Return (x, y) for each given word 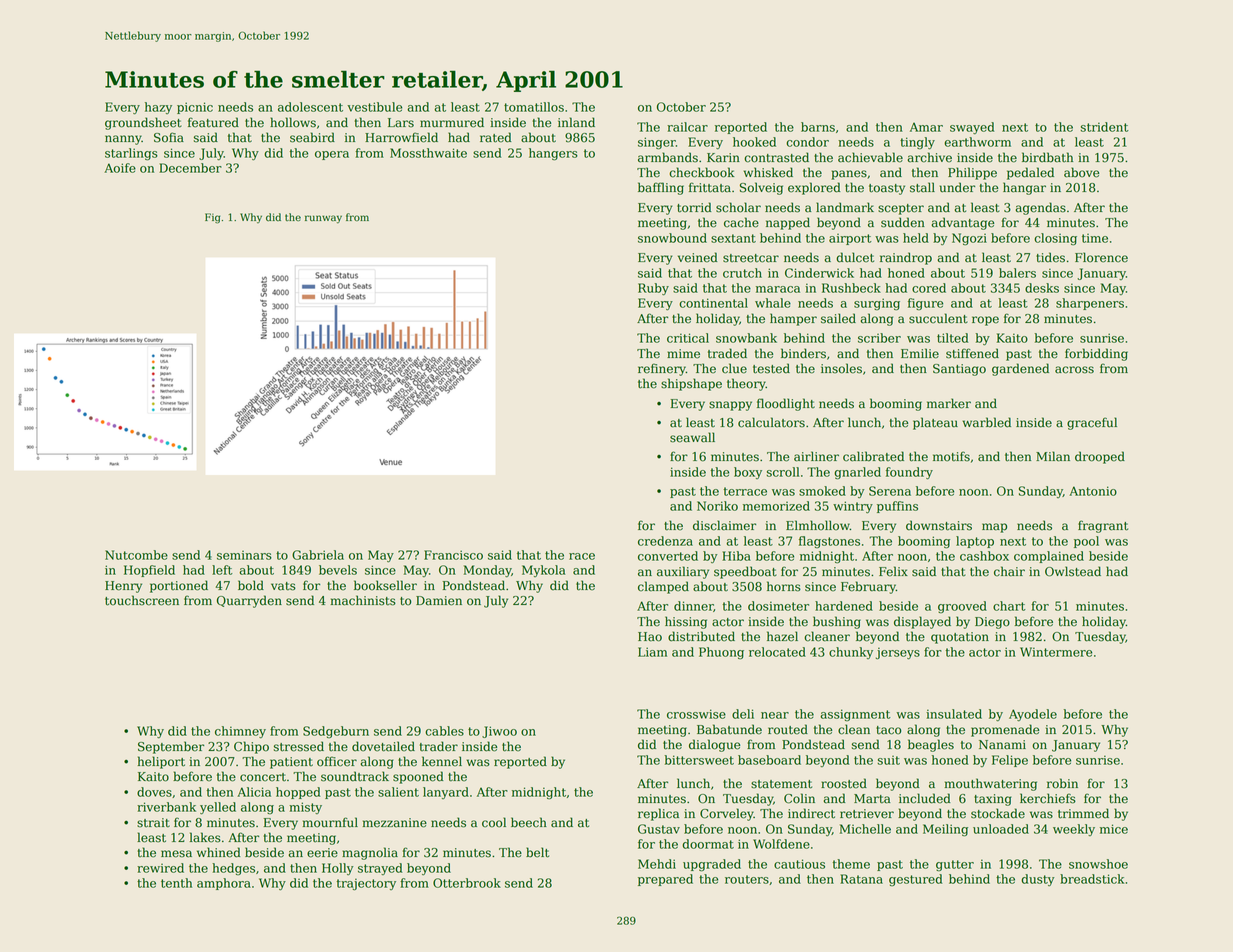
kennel (442, 761)
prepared (665, 880)
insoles (841, 368)
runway (323, 219)
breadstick (1092, 879)
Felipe (1010, 761)
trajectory (366, 885)
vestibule (374, 107)
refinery (662, 369)
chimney (240, 732)
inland (576, 122)
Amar (926, 127)
